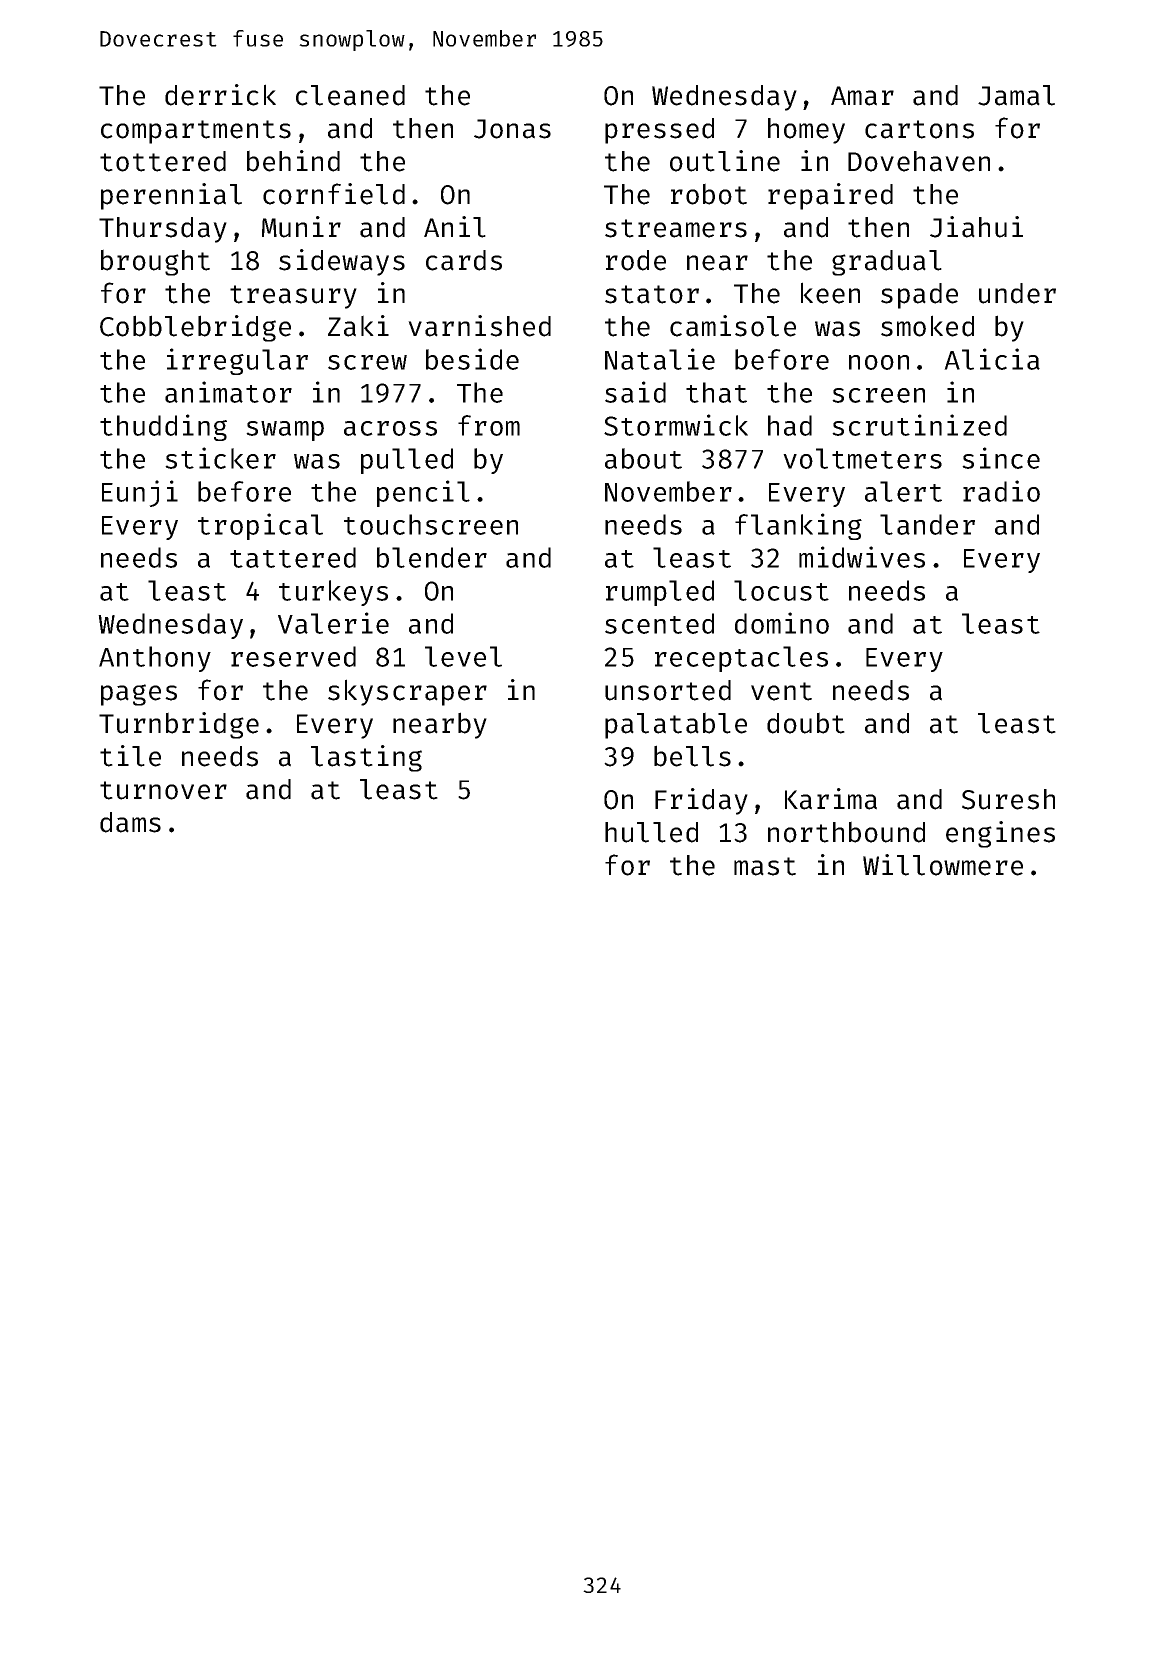 The height and width of the document is (1654, 1165). I want to click on reserved, so click(293, 656).
